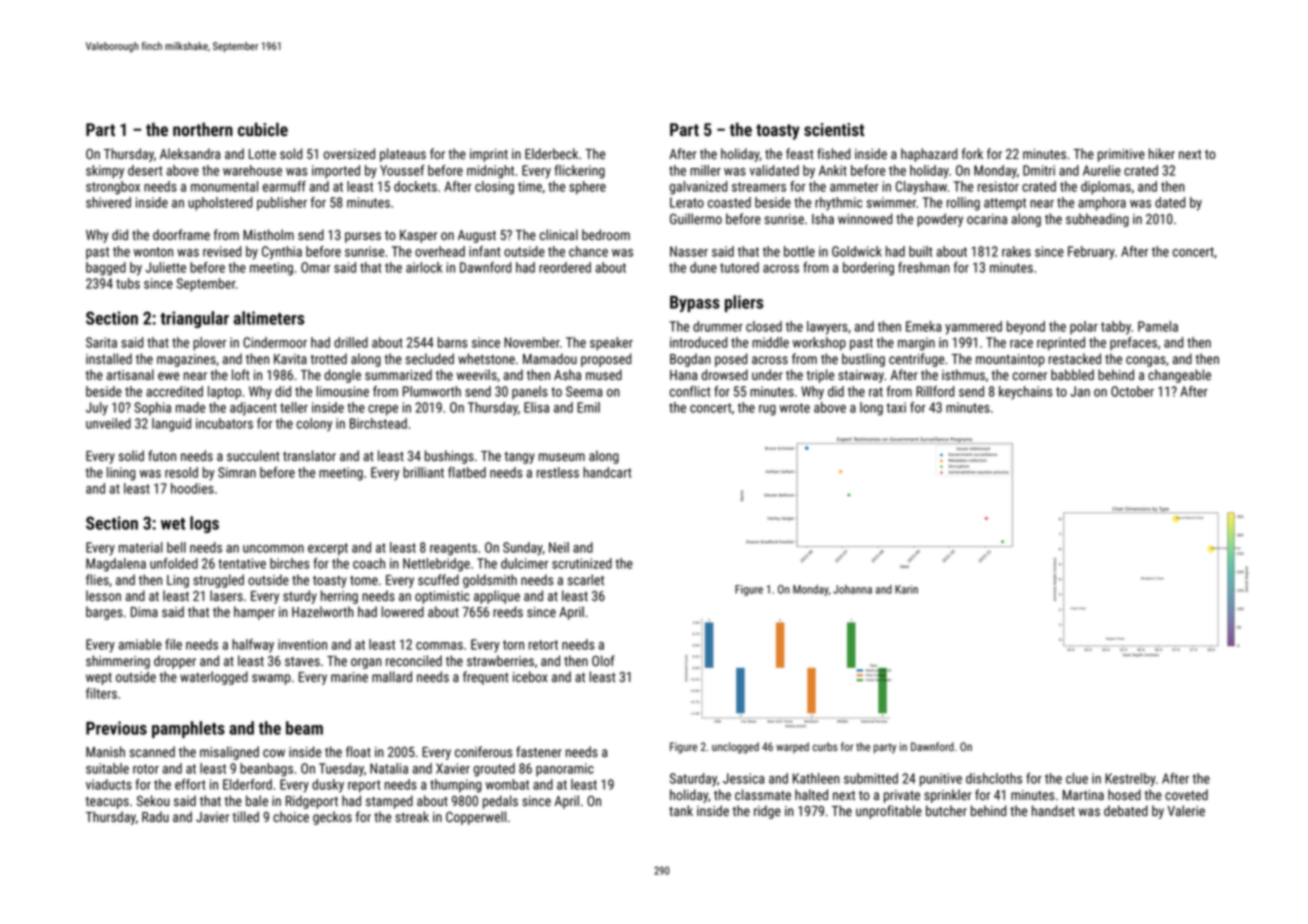  Describe the element at coordinates (257, 800) in the screenshot. I see `bale` at that location.
